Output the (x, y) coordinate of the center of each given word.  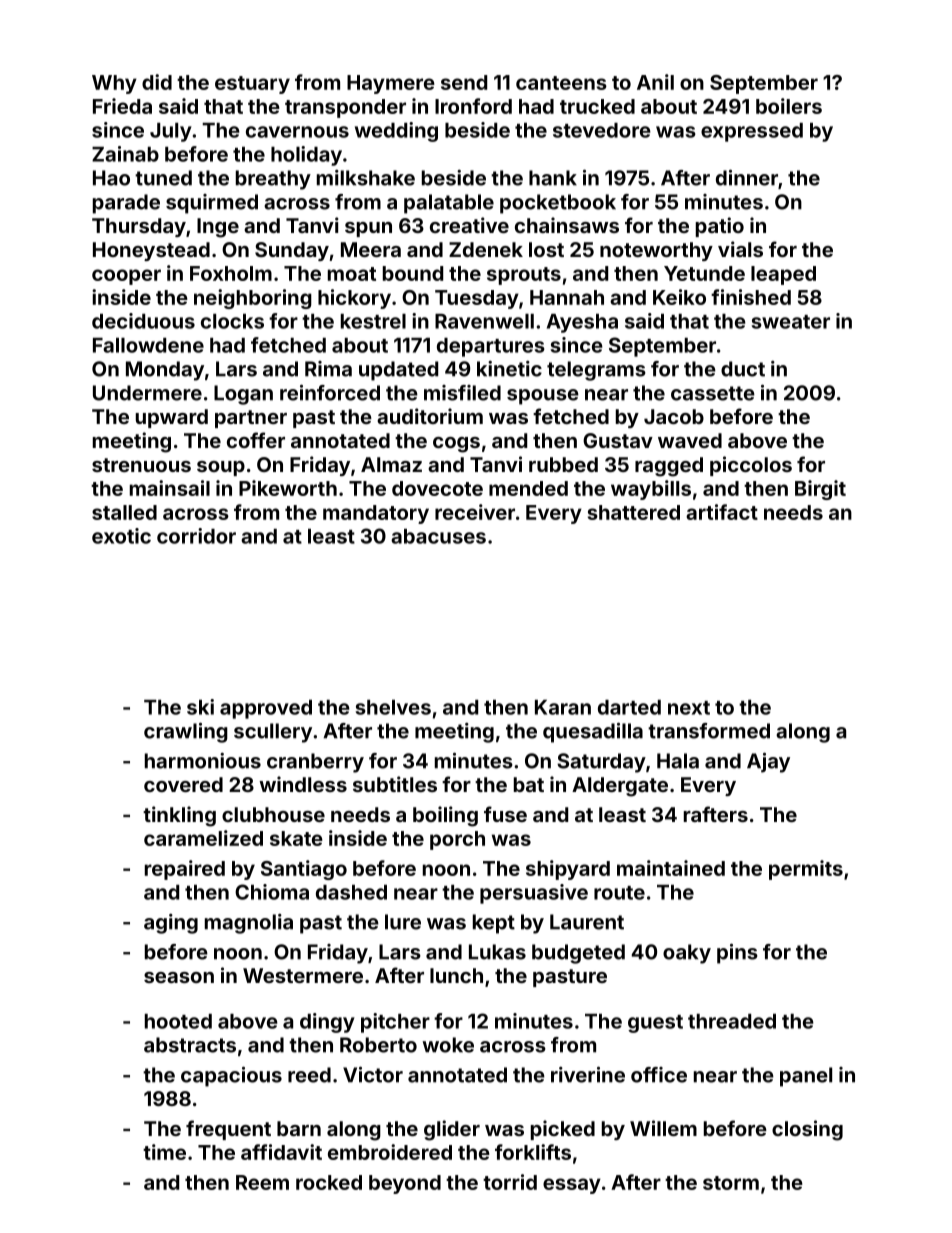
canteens (561, 83)
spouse (543, 397)
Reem (262, 1182)
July (171, 132)
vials (740, 249)
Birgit (820, 490)
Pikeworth (288, 488)
